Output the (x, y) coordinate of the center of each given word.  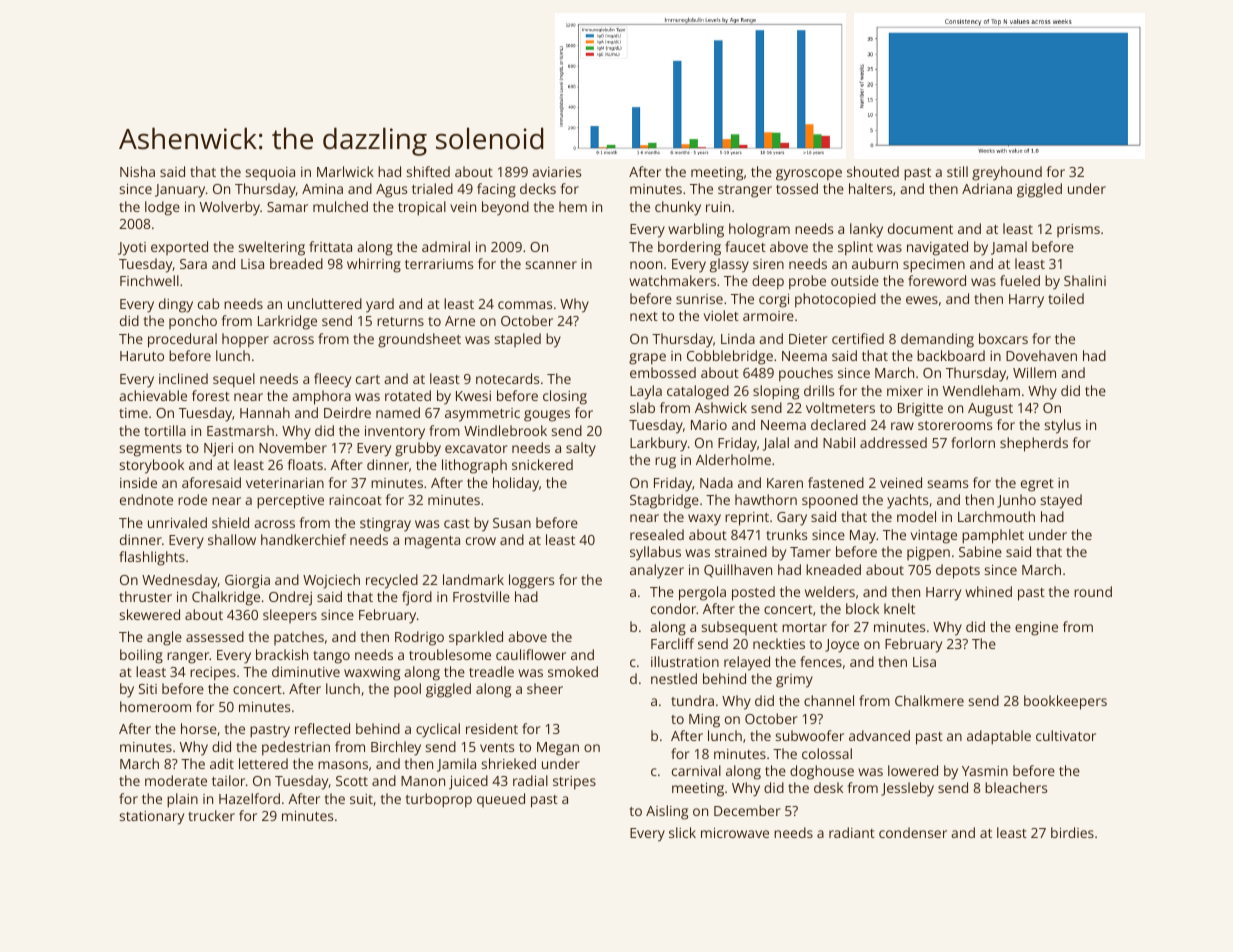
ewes (922, 300)
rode (192, 499)
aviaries (556, 172)
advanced (879, 735)
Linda (738, 338)
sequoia (270, 174)
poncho (193, 322)
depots (958, 571)
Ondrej (290, 598)
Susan (512, 523)
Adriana (987, 188)
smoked (573, 671)
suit (361, 799)
